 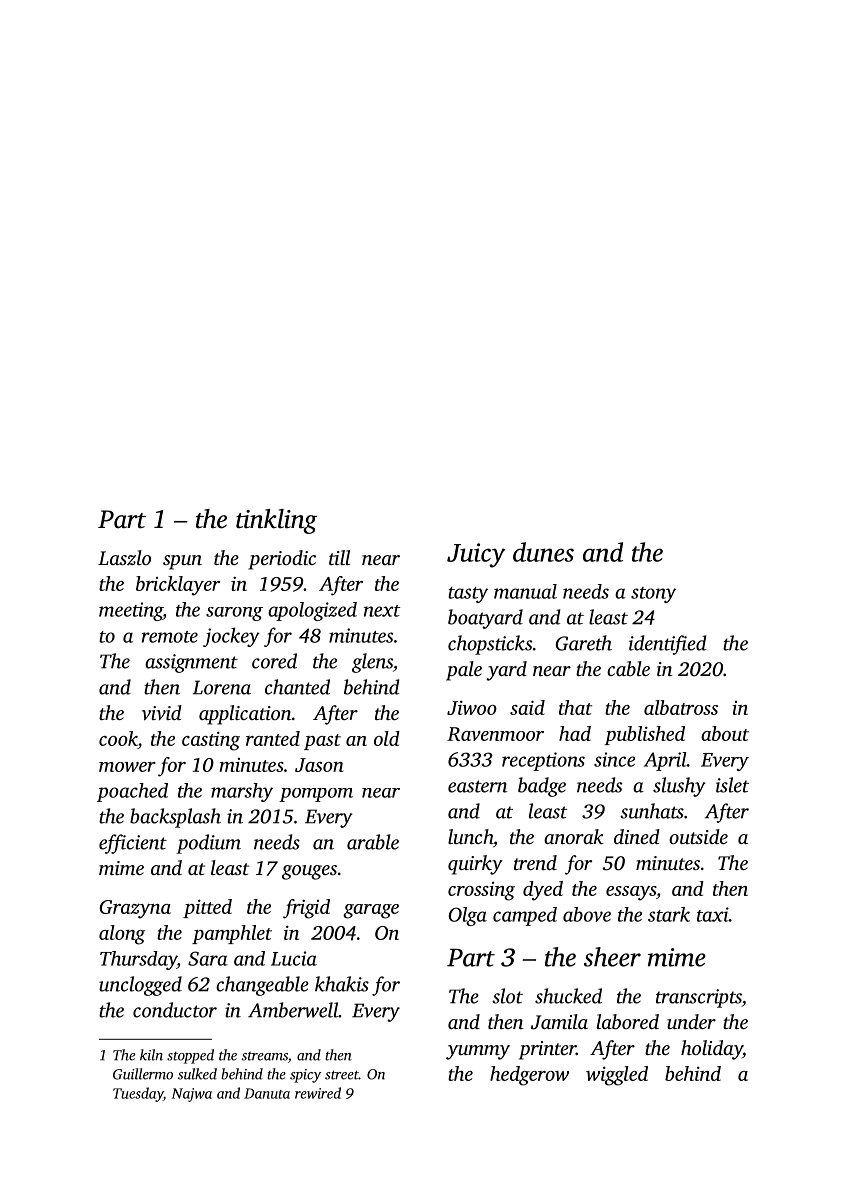 What do you see at coordinates (652, 811) in the screenshot?
I see `sunhats` at bounding box center [652, 811].
